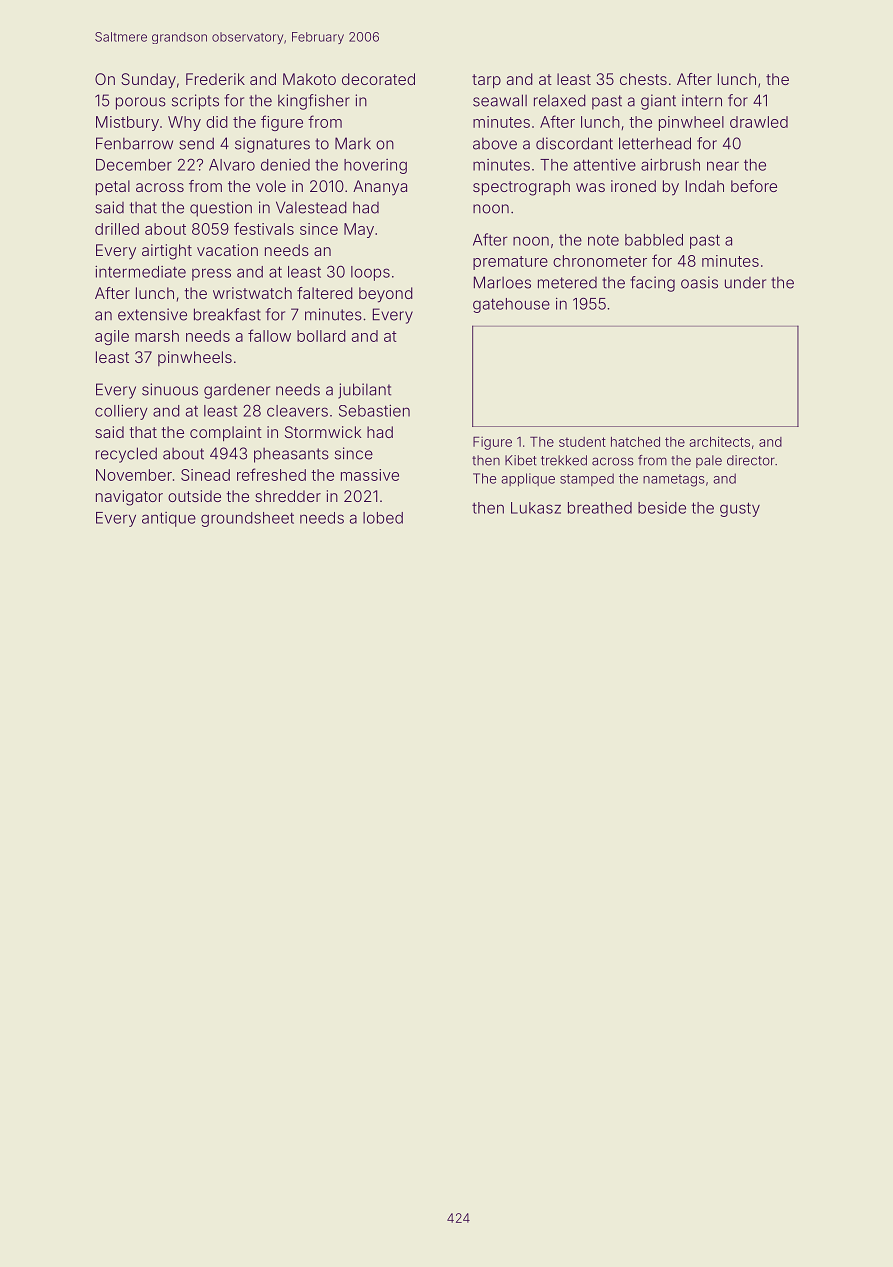  What do you see at coordinates (719, 441) in the page?
I see `architects` at bounding box center [719, 441].
